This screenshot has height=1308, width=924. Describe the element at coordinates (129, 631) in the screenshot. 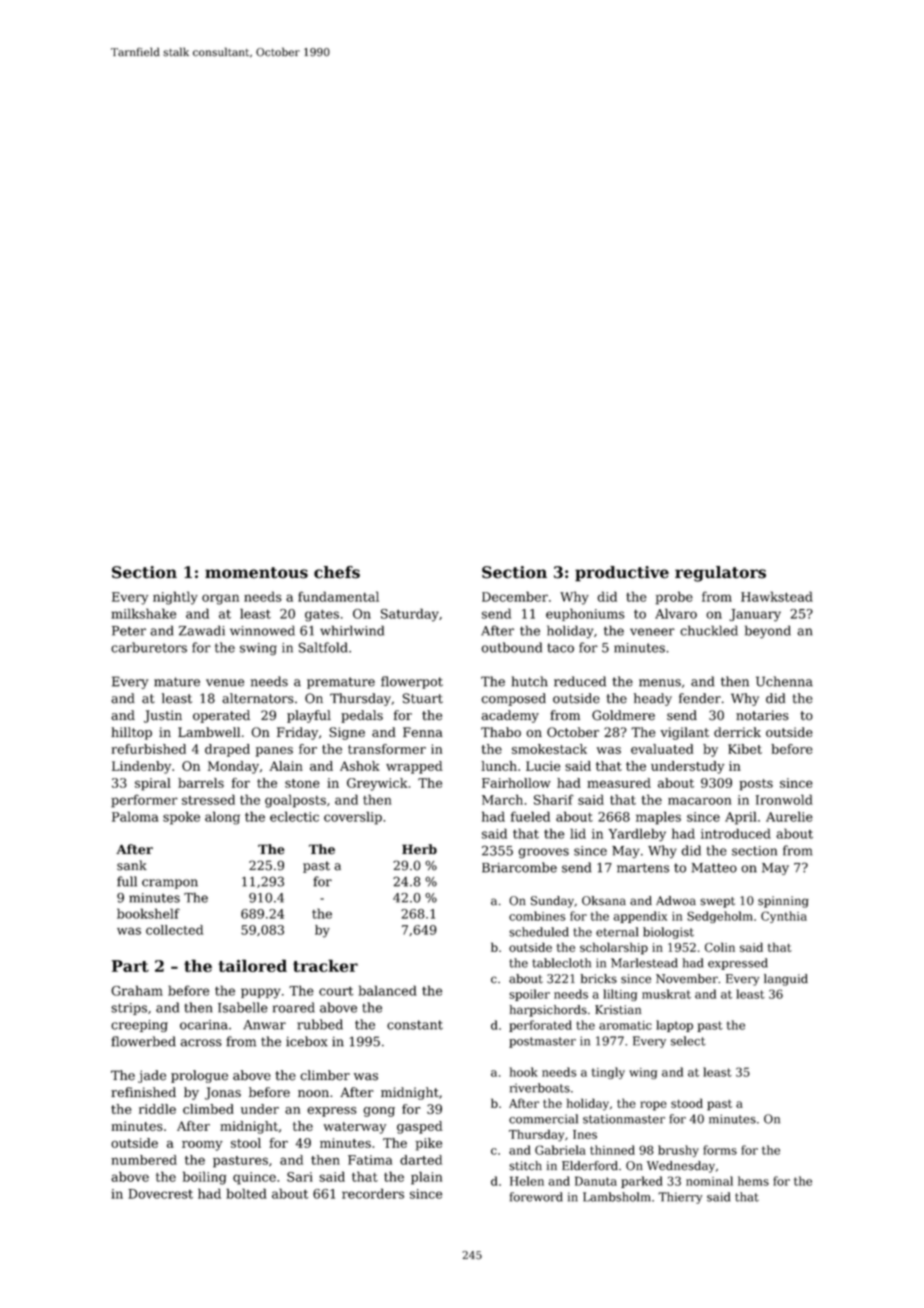

I see `Peter` at that location.
